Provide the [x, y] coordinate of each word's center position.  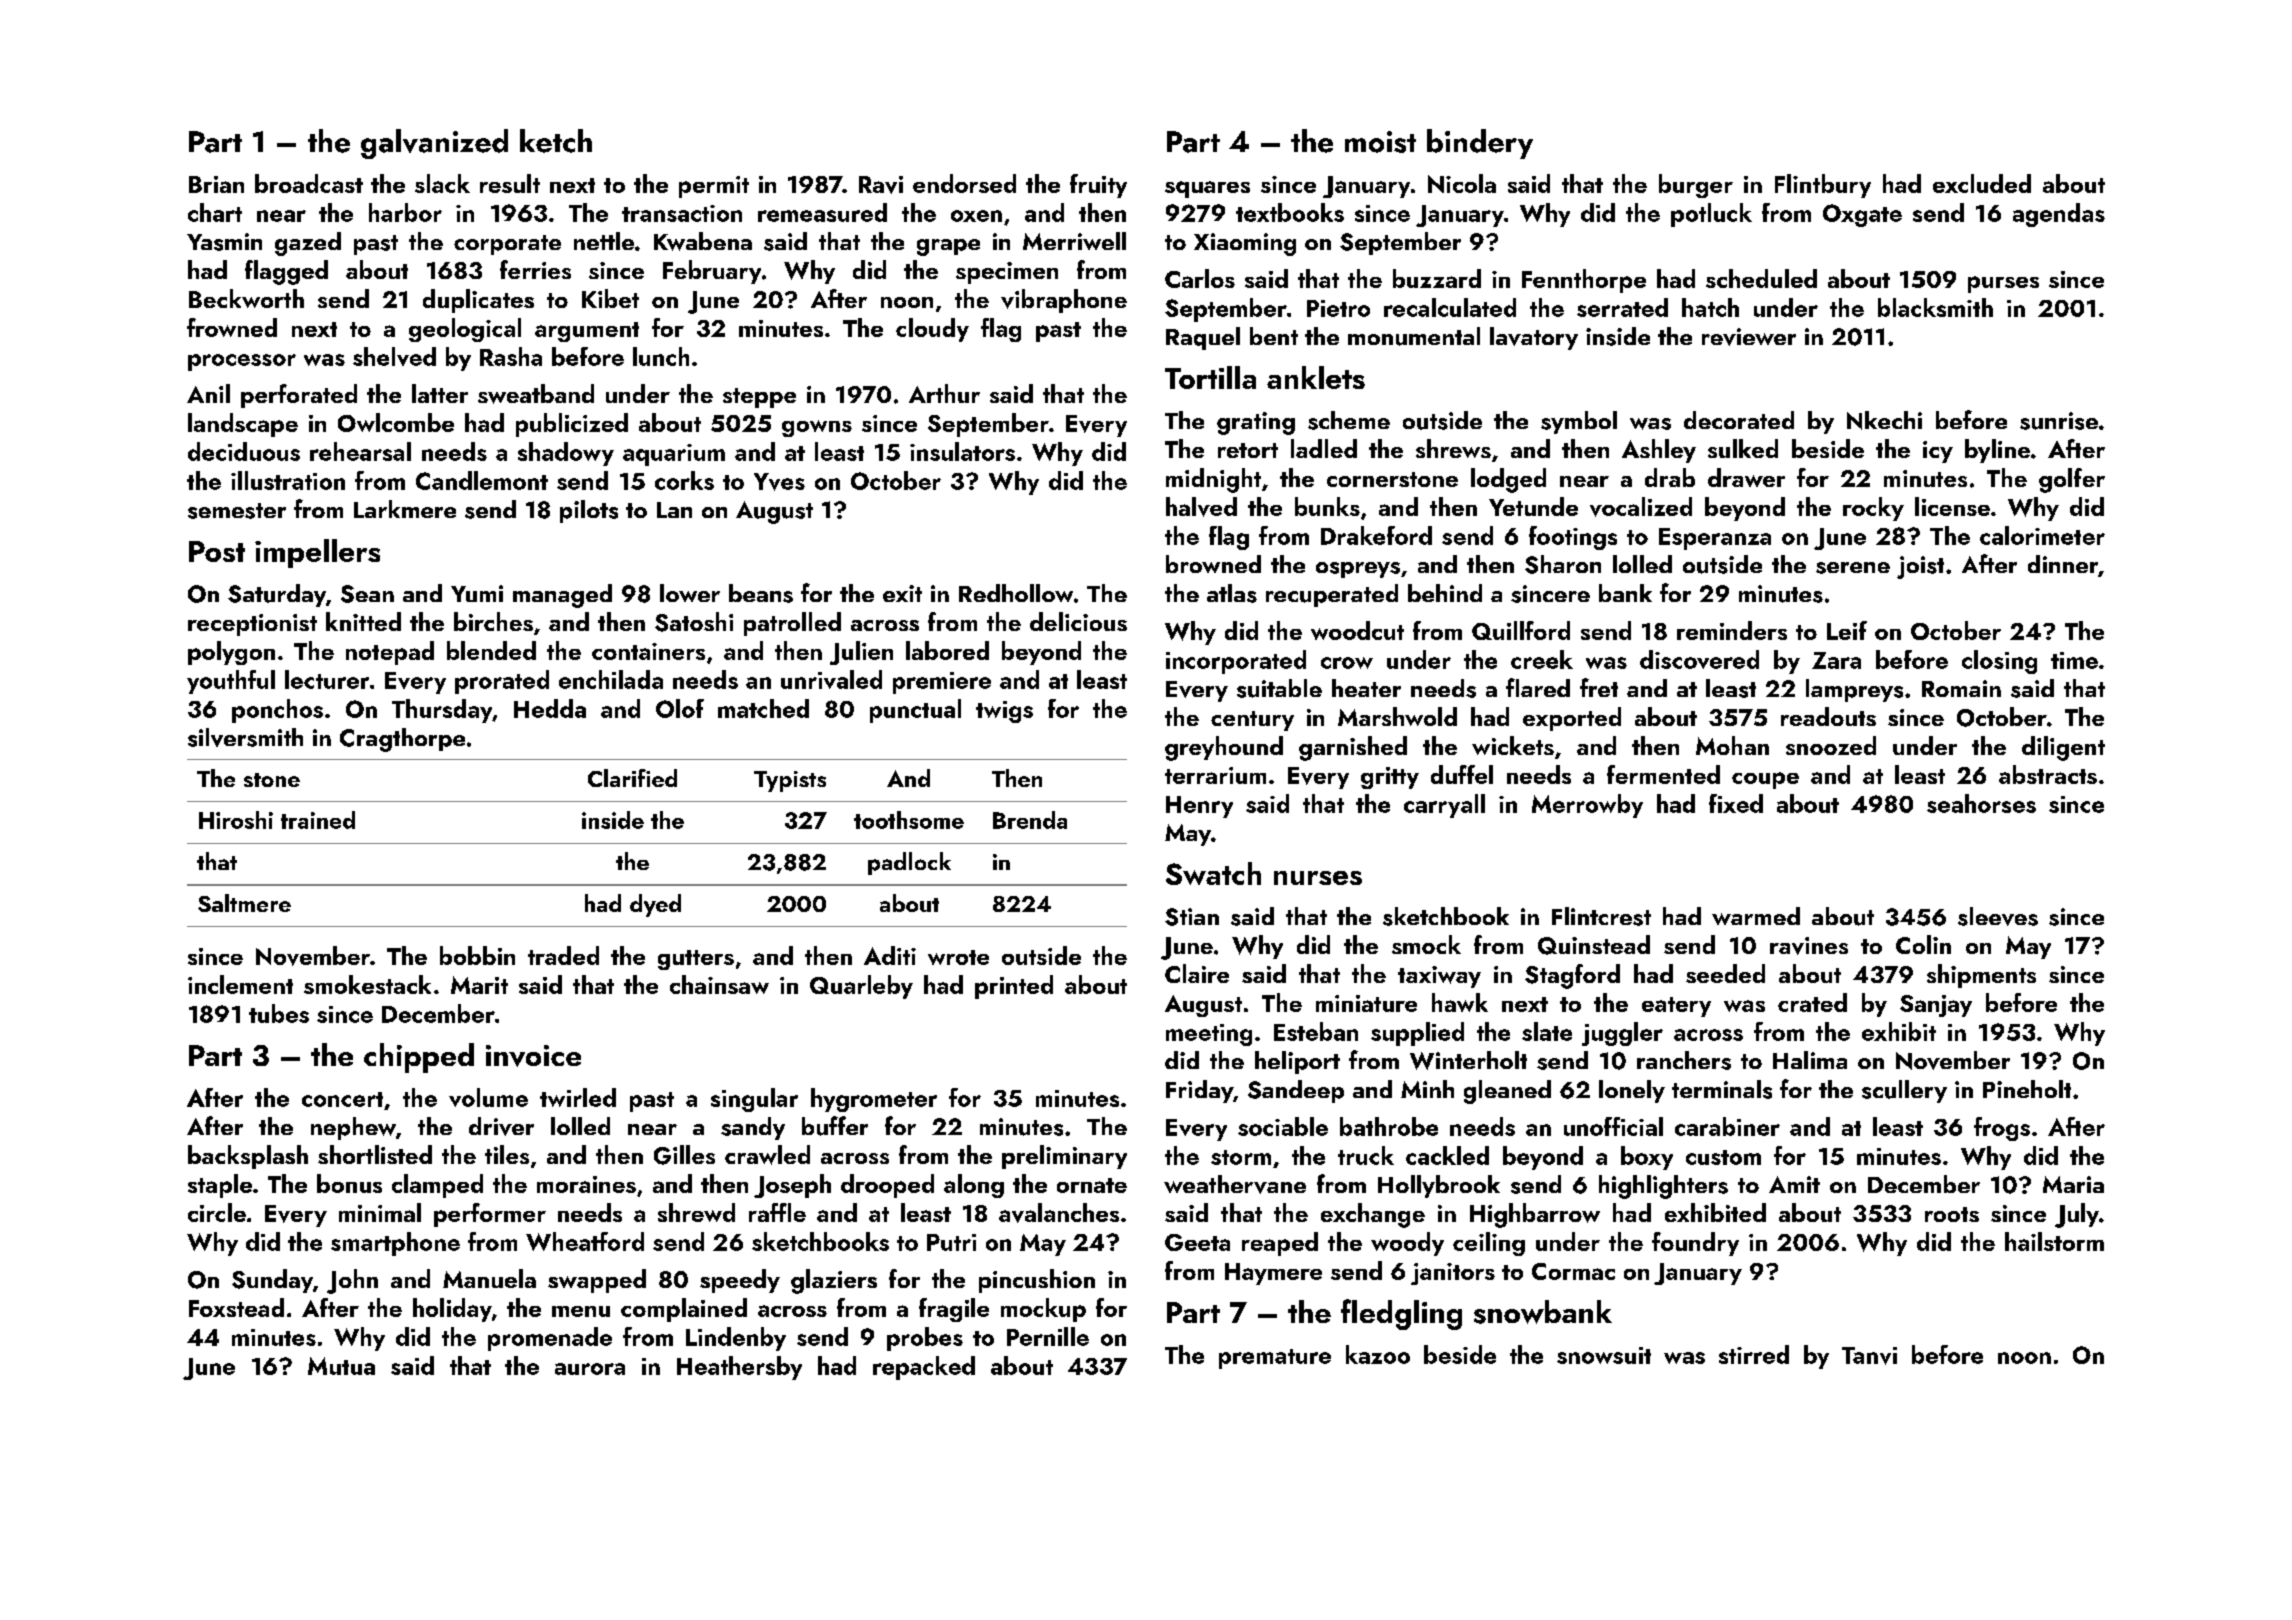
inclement [240, 984]
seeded [1725, 973]
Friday [1199, 1091]
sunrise [2059, 421]
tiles [507, 1154]
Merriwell [1074, 241]
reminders [1732, 630]
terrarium [1215, 775]
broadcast [309, 183]
